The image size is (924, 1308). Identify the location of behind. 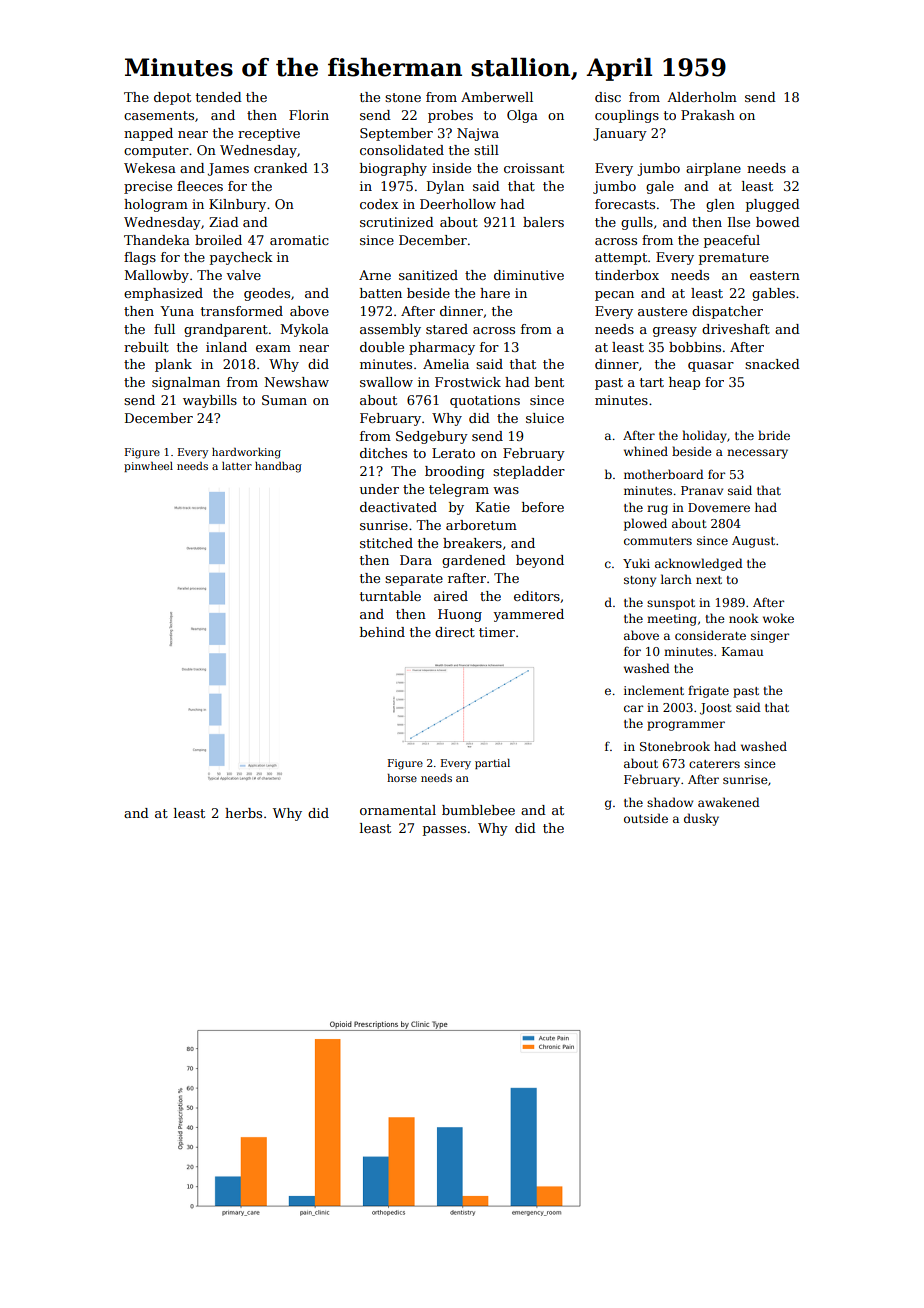
(382, 632).
